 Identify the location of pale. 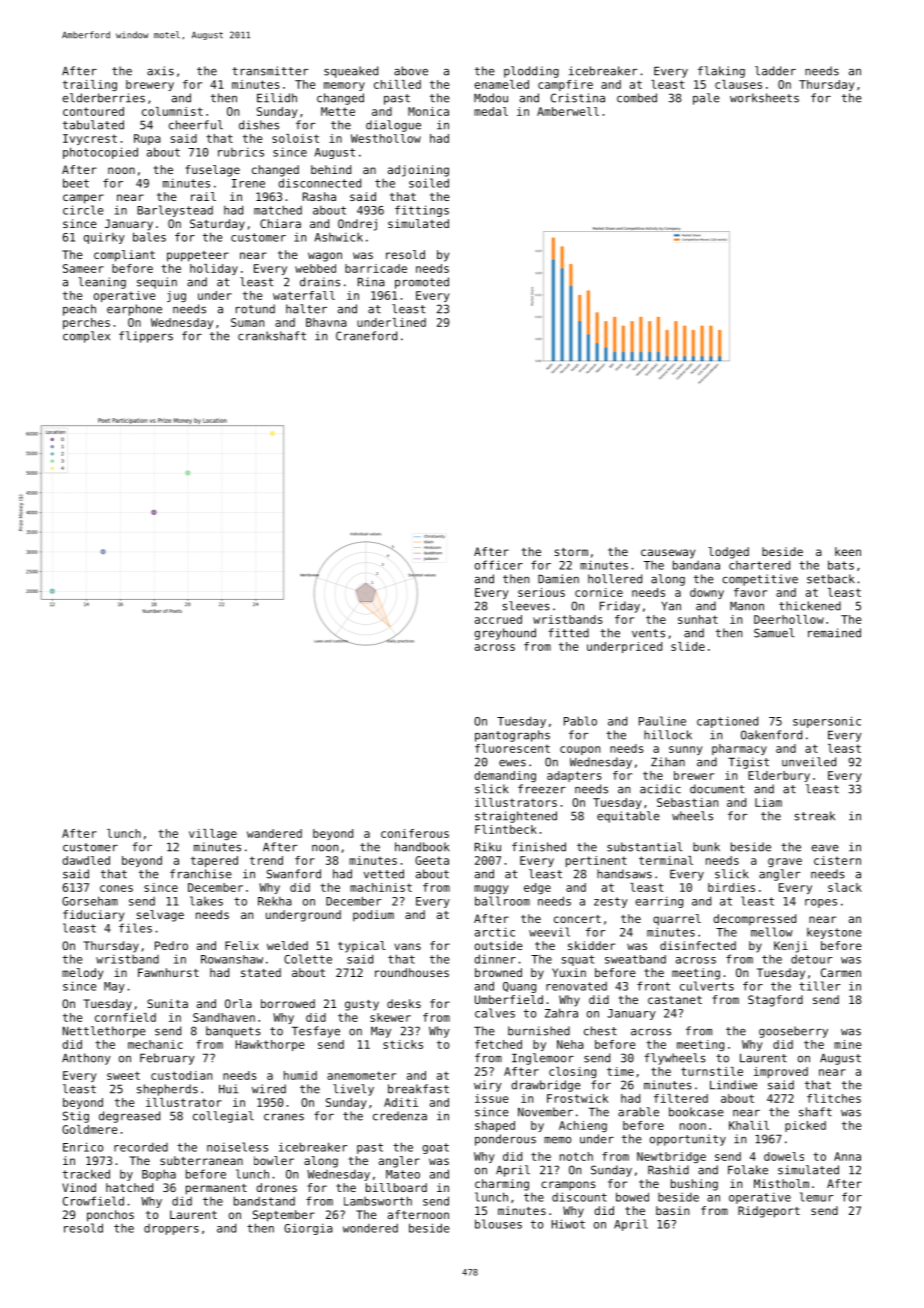
(706, 99).
